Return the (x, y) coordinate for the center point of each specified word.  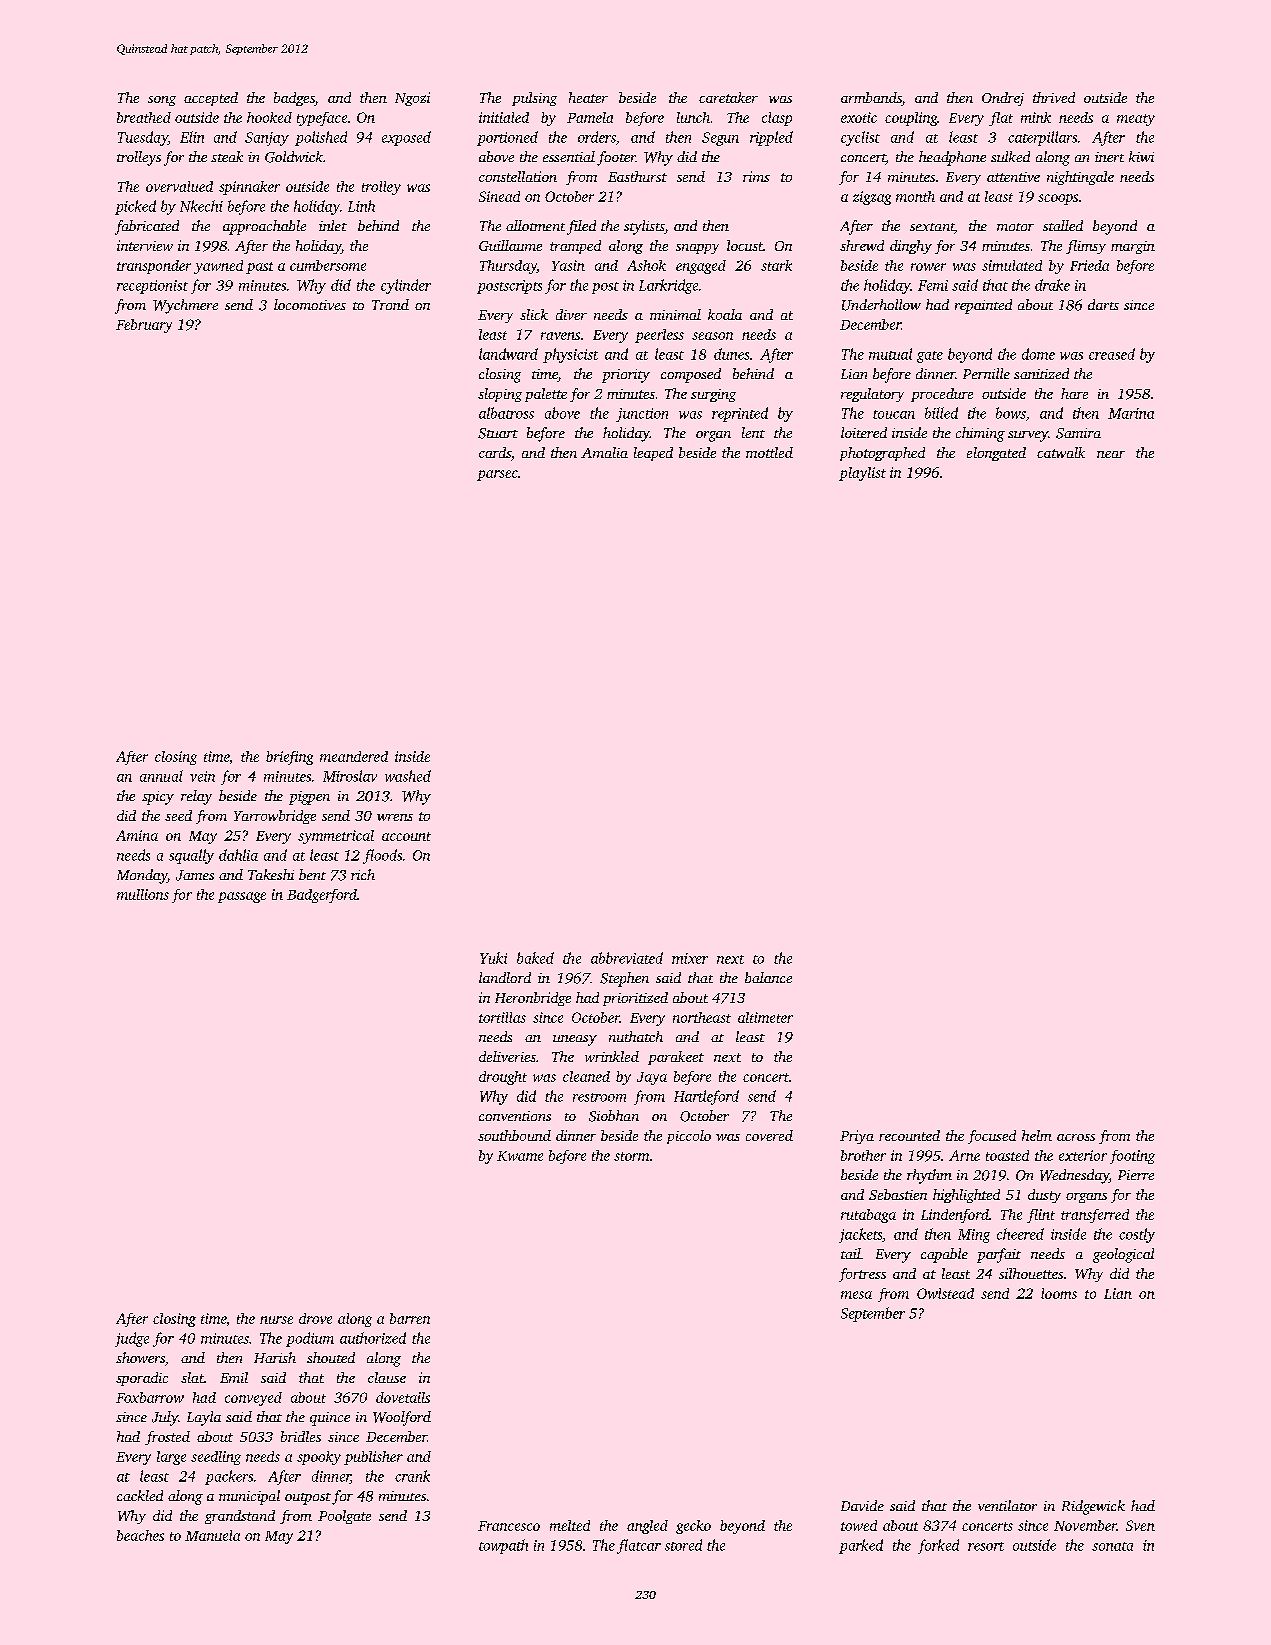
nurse (276, 1320)
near (1111, 454)
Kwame (520, 1156)
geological (1123, 1255)
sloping (500, 395)
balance (768, 977)
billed (941, 413)
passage (242, 897)
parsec (497, 475)
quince (330, 1419)
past (259, 268)
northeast (702, 1017)
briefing (289, 758)
